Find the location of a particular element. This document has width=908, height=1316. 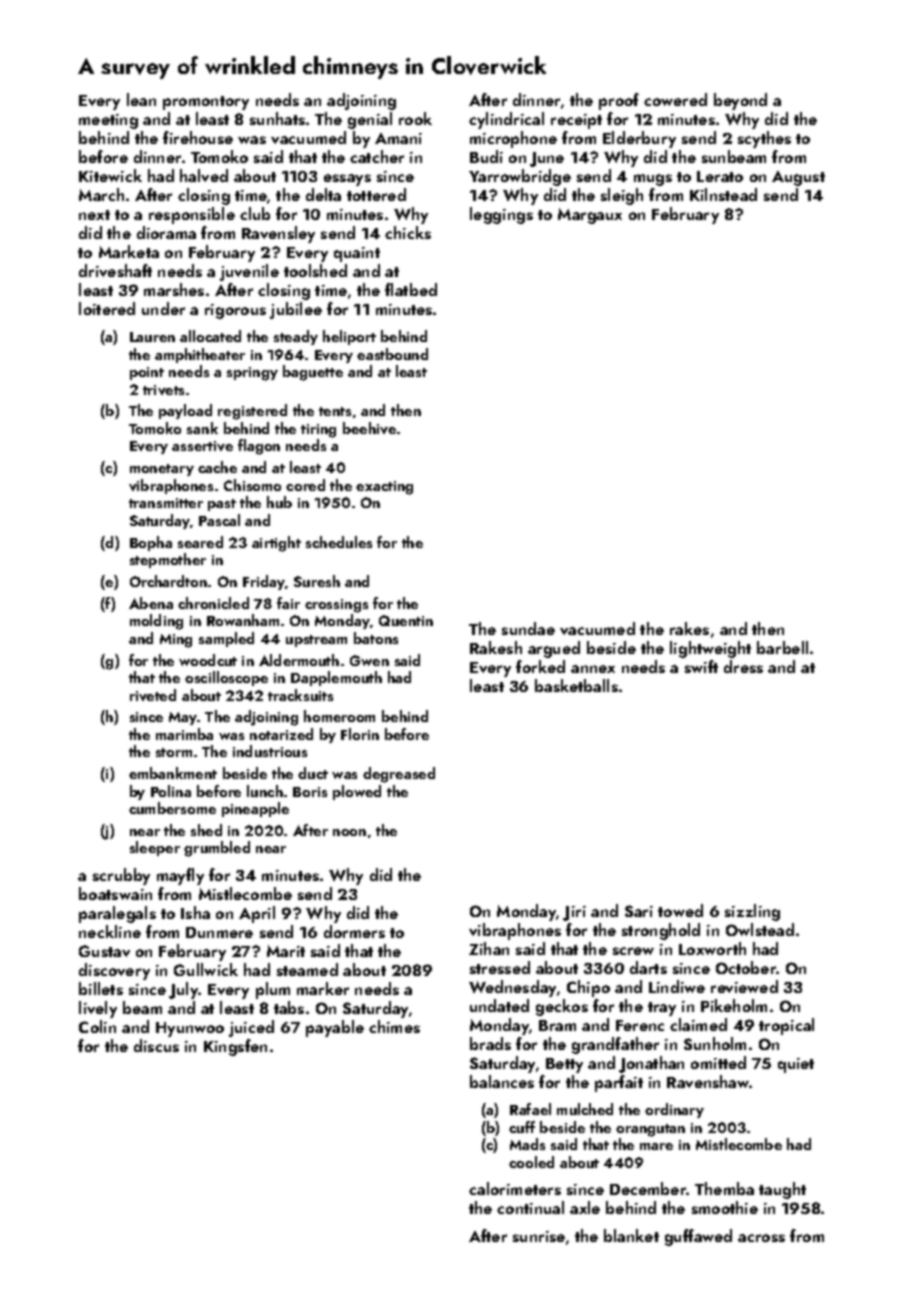

exacting is located at coordinates (384, 488).
